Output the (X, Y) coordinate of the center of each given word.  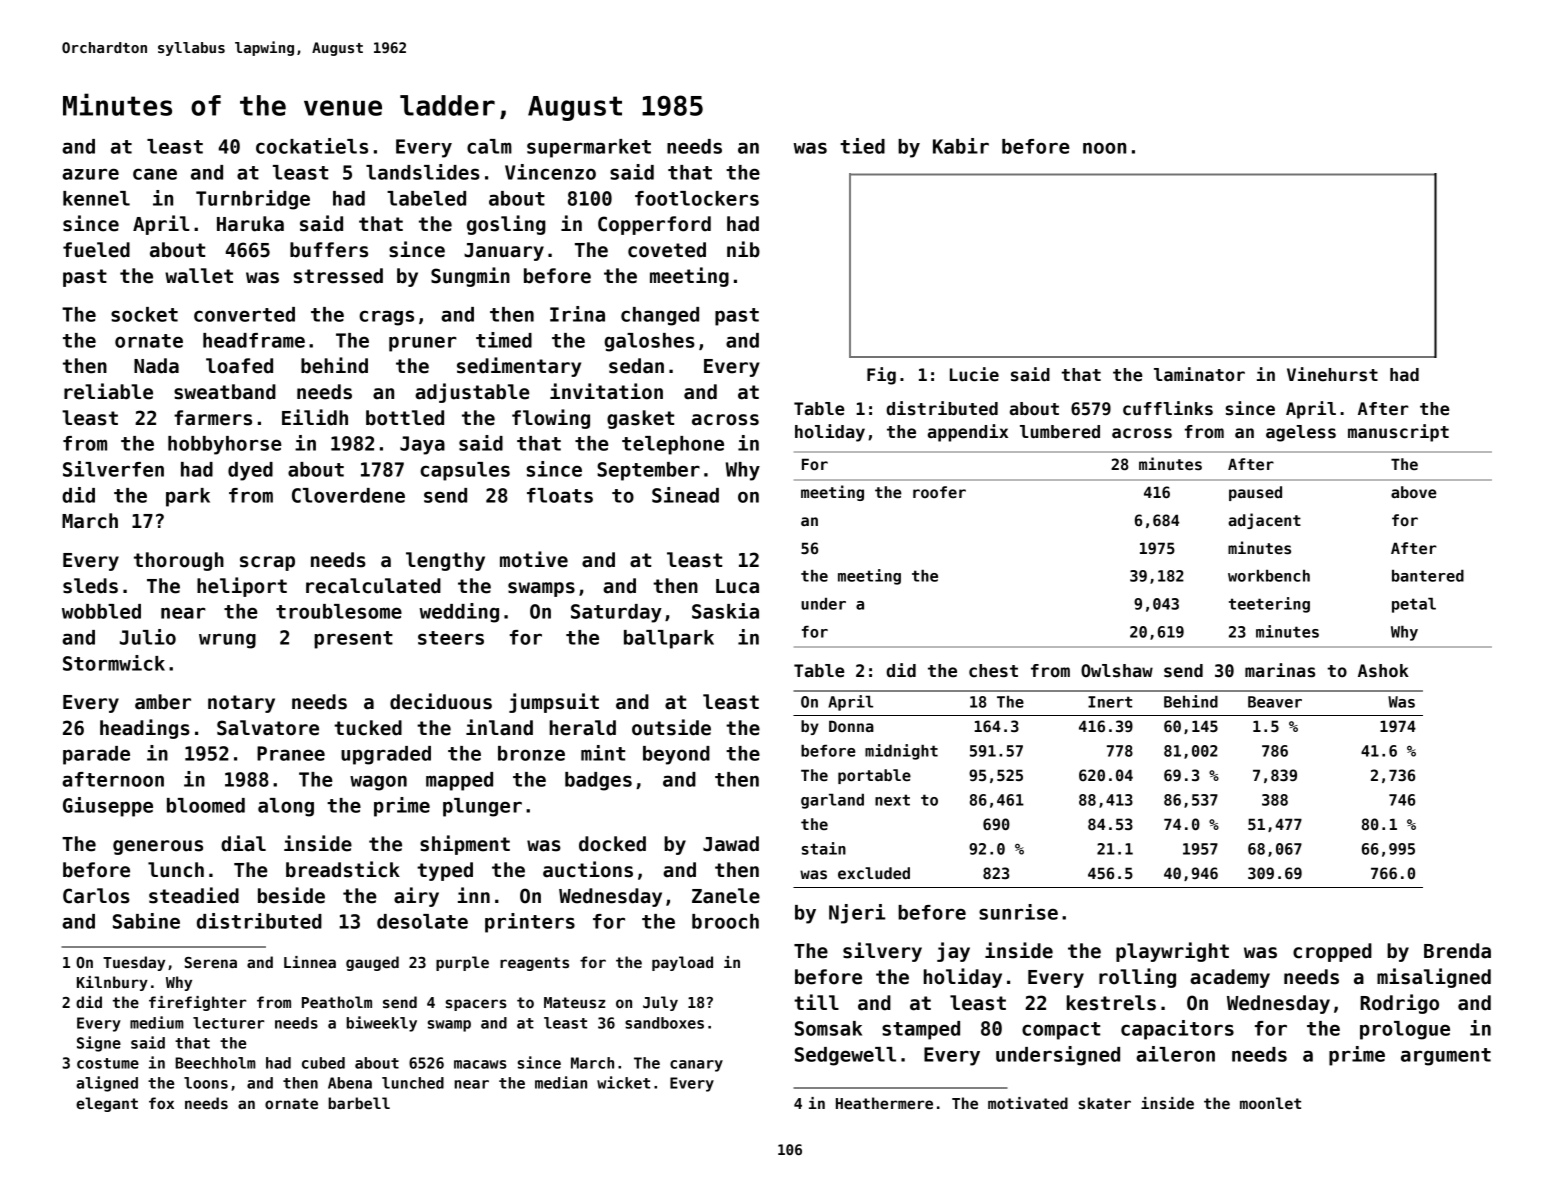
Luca (737, 586)
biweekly (381, 1024)
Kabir (961, 146)
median (561, 1082)
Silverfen (113, 469)
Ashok (1383, 671)
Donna (851, 726)
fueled (96, 250)
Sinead (685, 495)
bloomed (206, 805)
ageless (1301, 433)
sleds (90, 586)
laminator (1199, 374)
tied (862, 146)
